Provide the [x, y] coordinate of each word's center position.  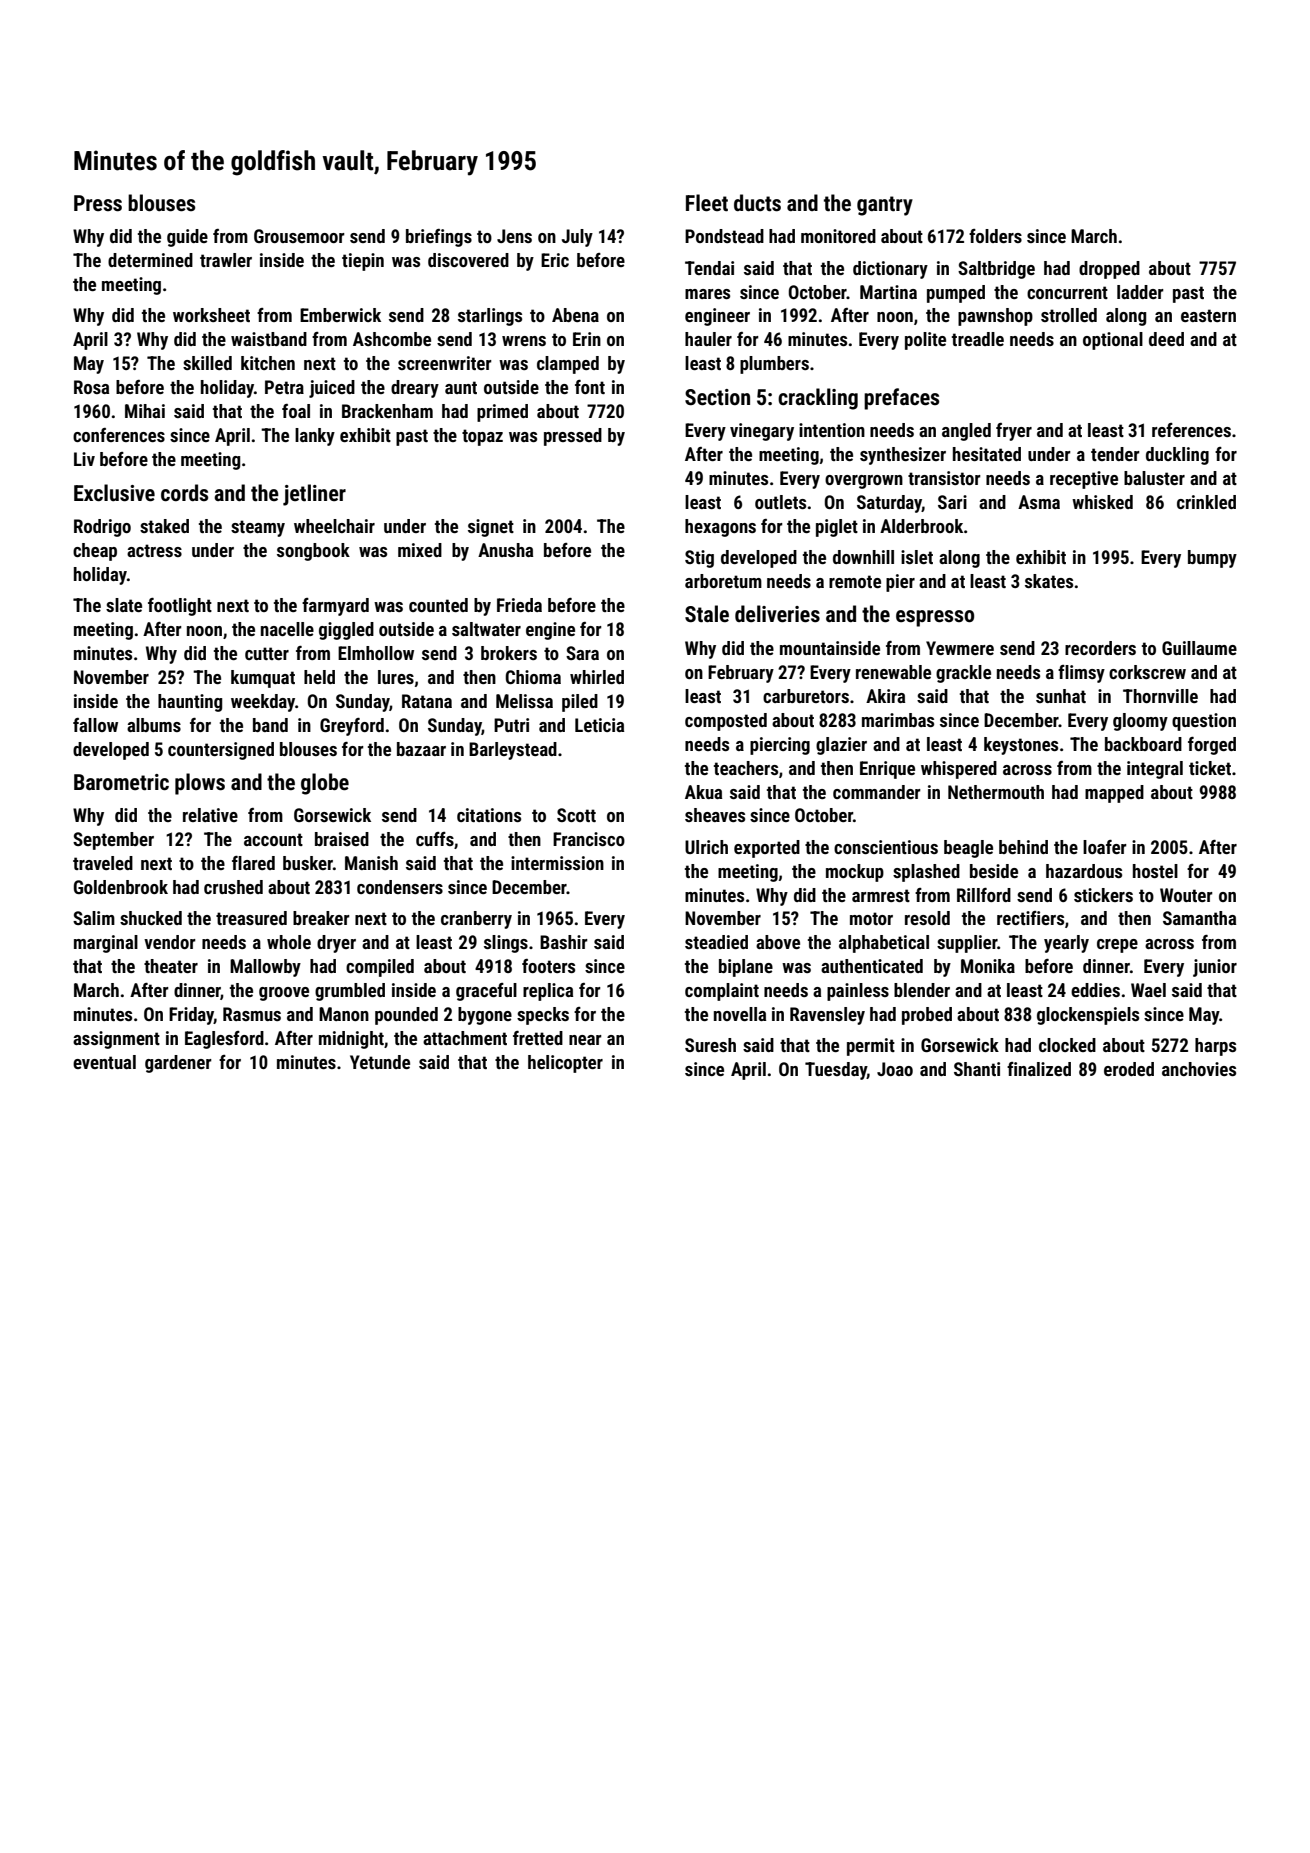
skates [1049, 581]
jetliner [314, 495]
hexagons [720, 528]
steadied [716, 942]
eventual [104, 1062]
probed [927, 1016]
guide [187, 238]
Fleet [707, 203]
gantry [885, 206]
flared [253, 863]
